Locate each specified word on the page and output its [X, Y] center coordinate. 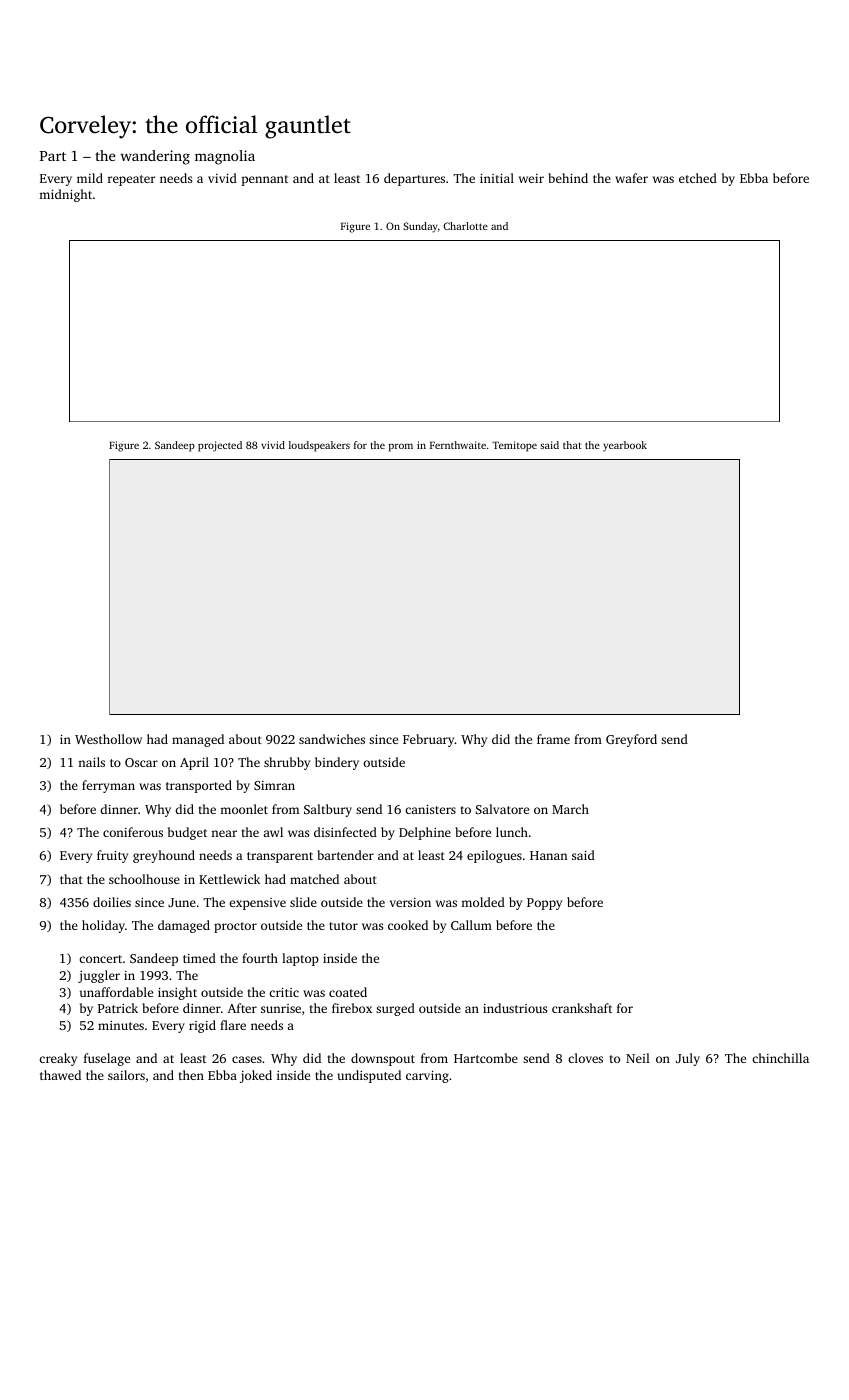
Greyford [631, 740]
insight [177, 993]
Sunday [420, 227]
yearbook [625, 446]
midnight [65, 195]
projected [220, 446]
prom [401, 447]
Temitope [514, 446]
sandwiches [332, 739]
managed [198, 740]
